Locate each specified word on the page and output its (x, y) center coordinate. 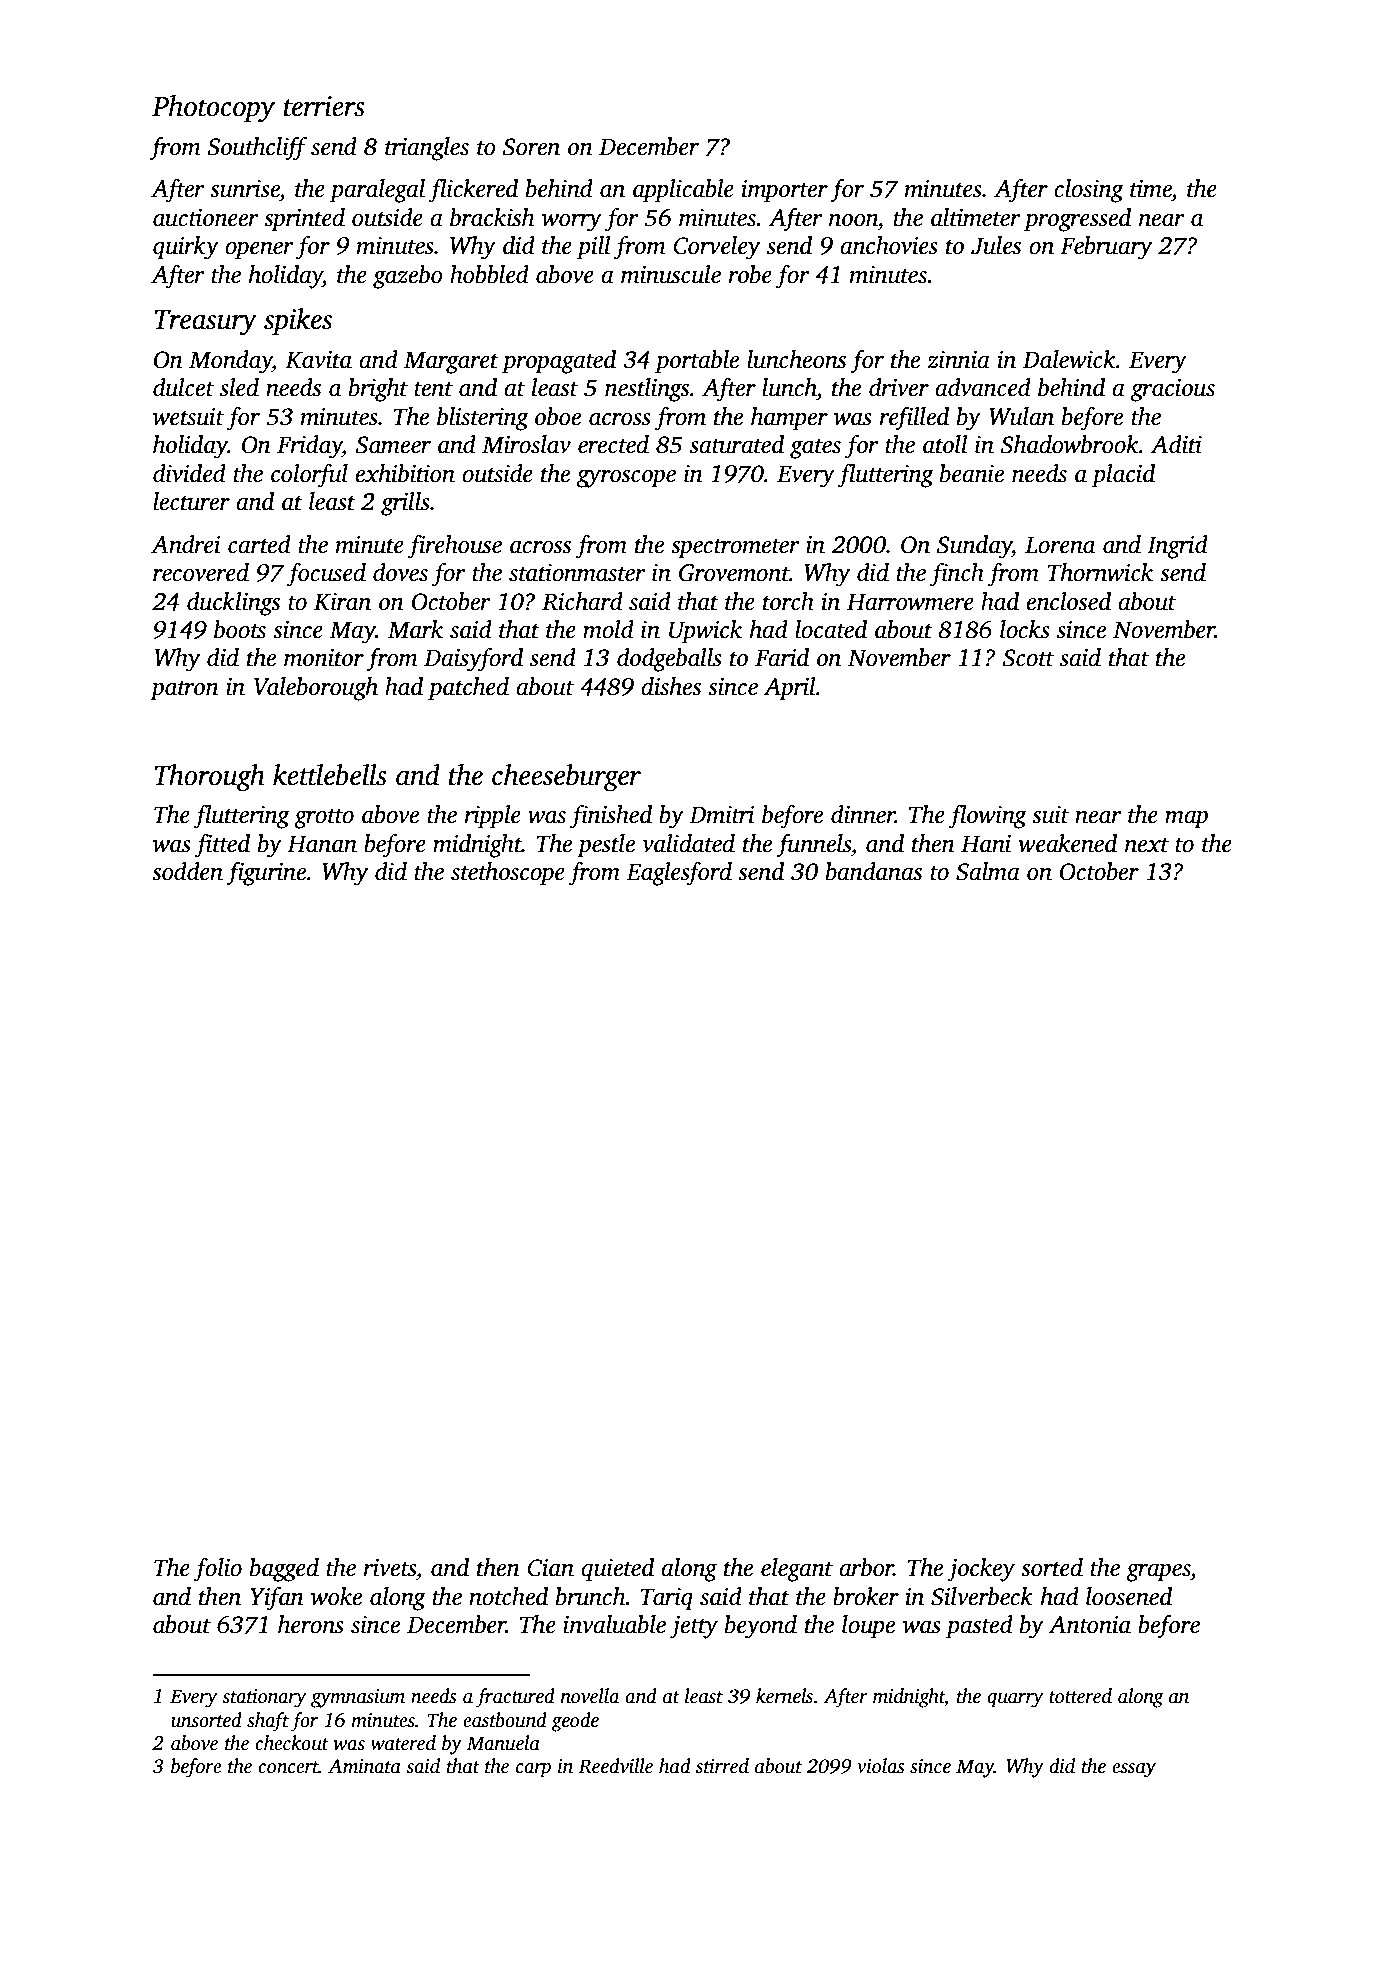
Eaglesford (679, 874)
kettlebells (330, 775)
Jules (996, 245)
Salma (988, 871)
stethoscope (508, 874)
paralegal (377, 191)
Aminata (364, 1766)
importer (785, 191)
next (1147, 845)
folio (218, 1570)
